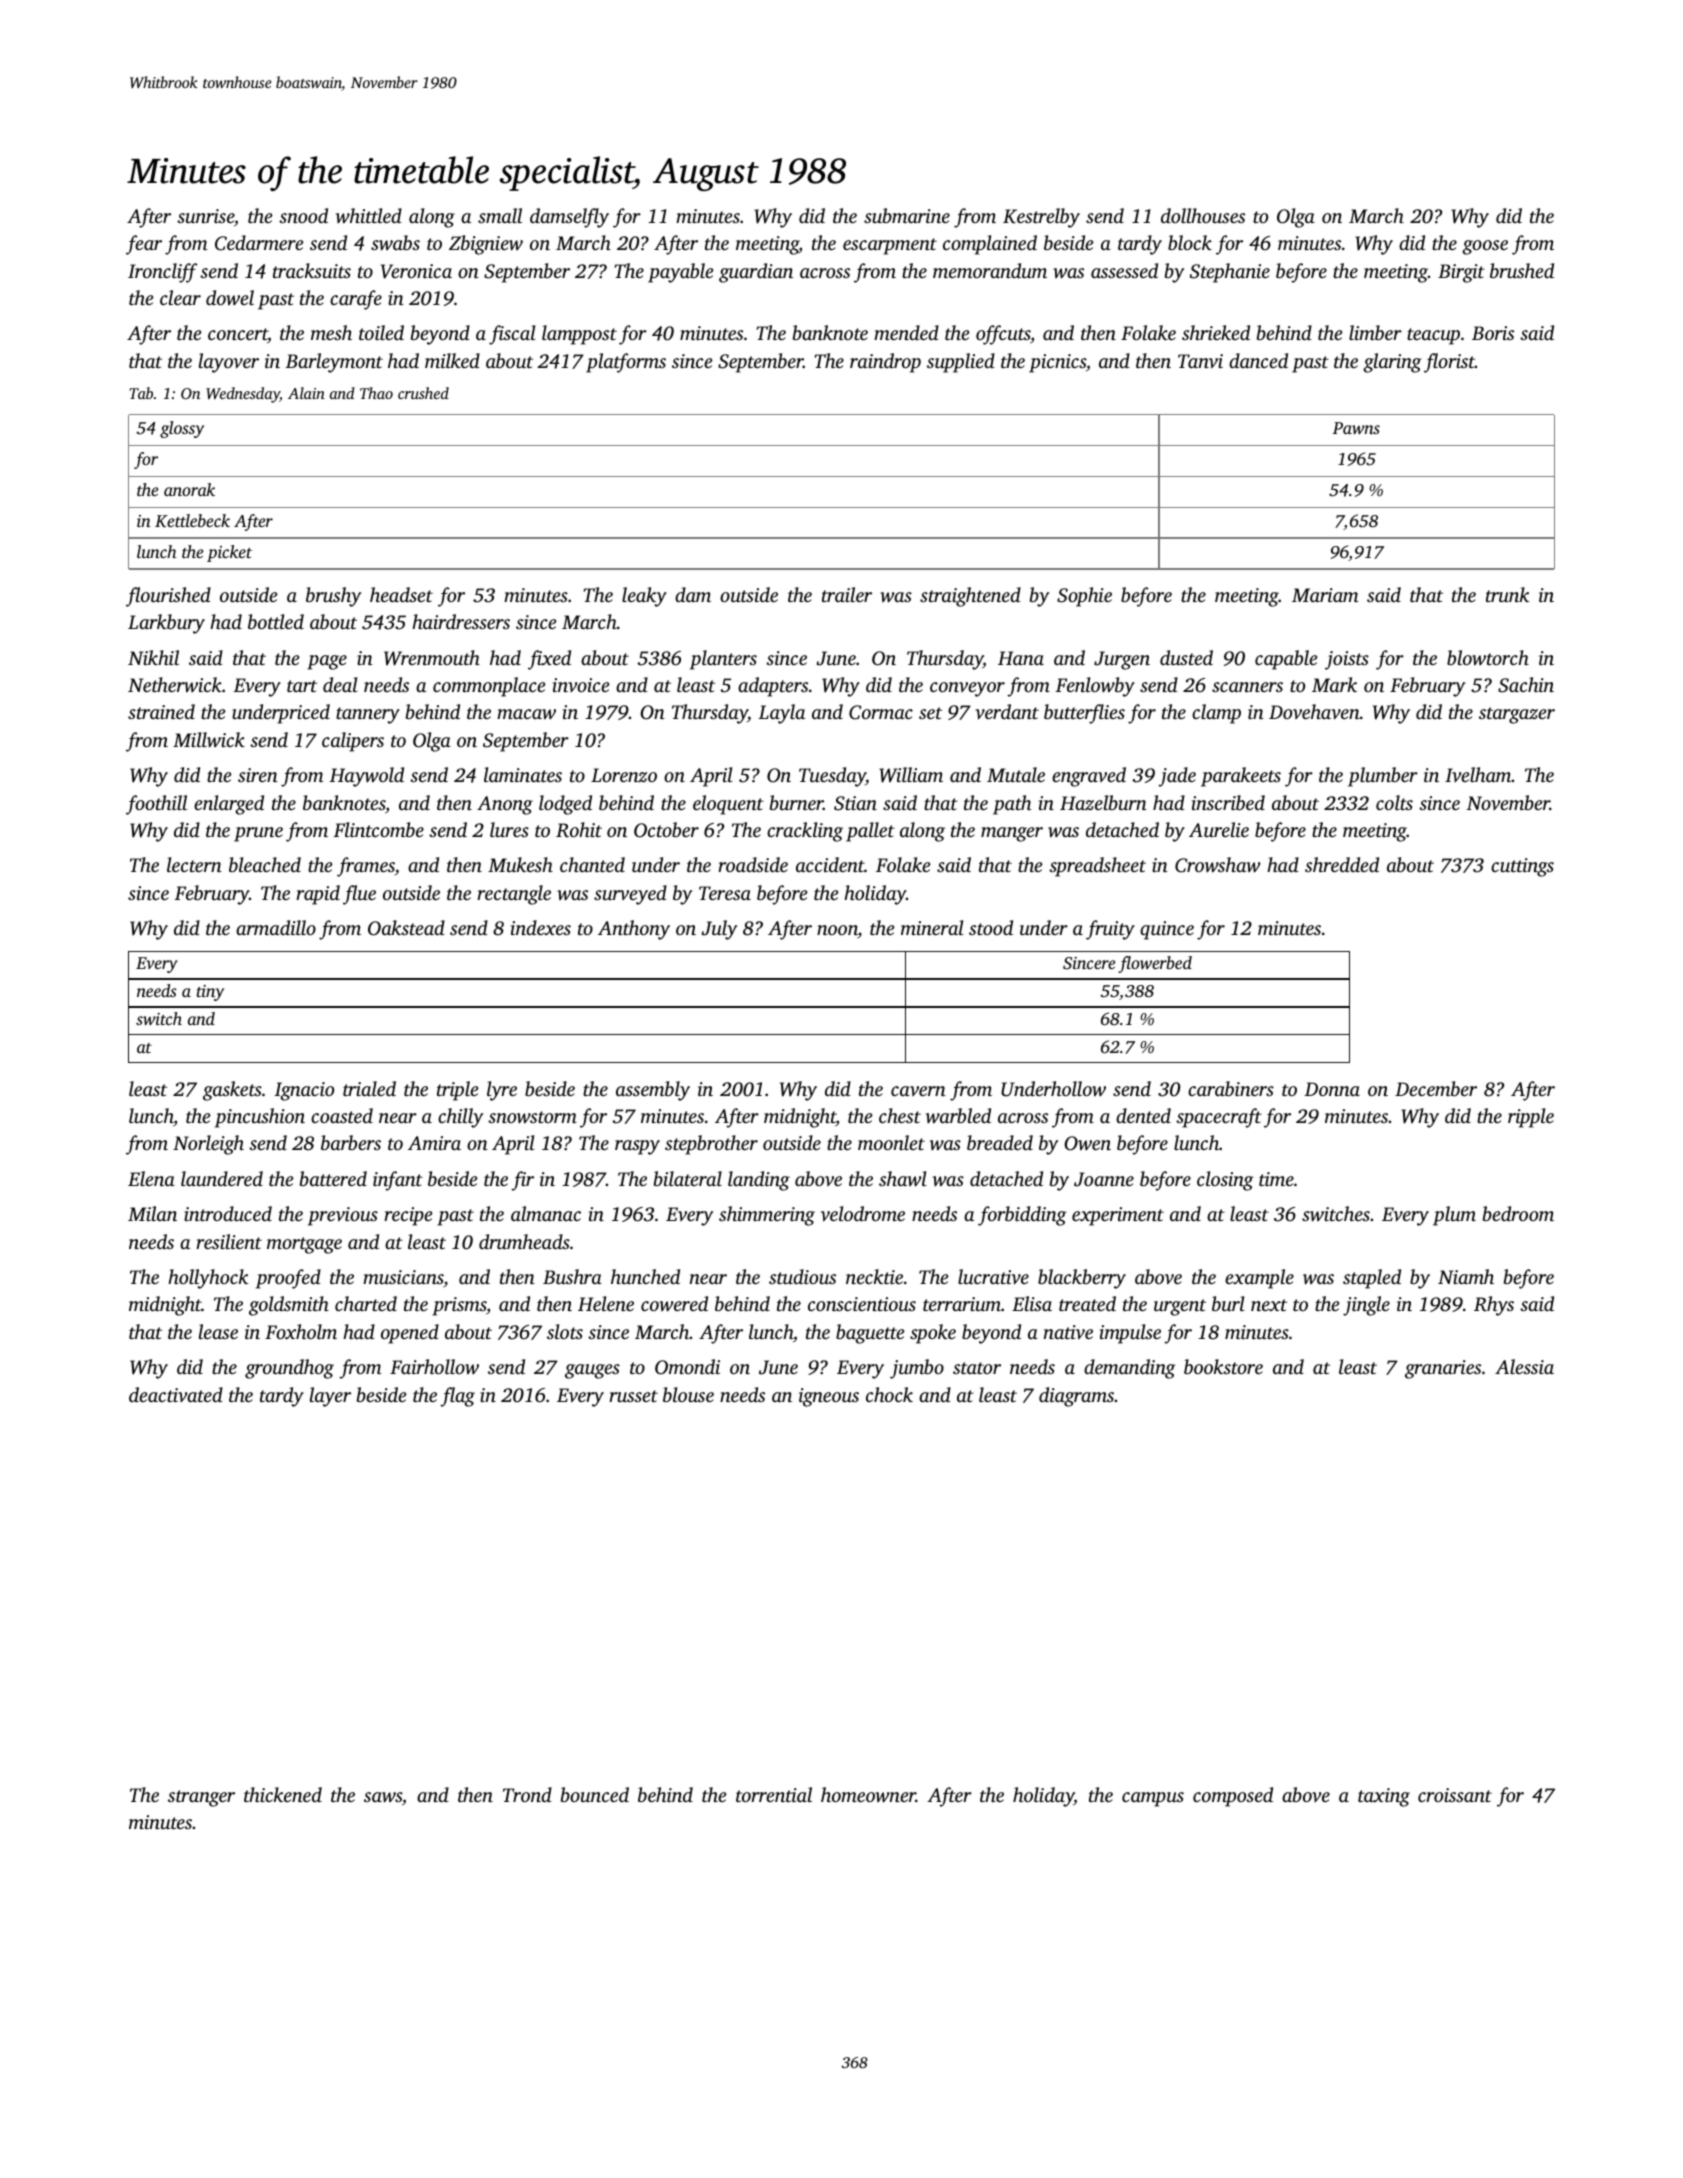 The width and height of the screenshot is (1683, 2178). I want to click on sunrise, so click(205, 216).
